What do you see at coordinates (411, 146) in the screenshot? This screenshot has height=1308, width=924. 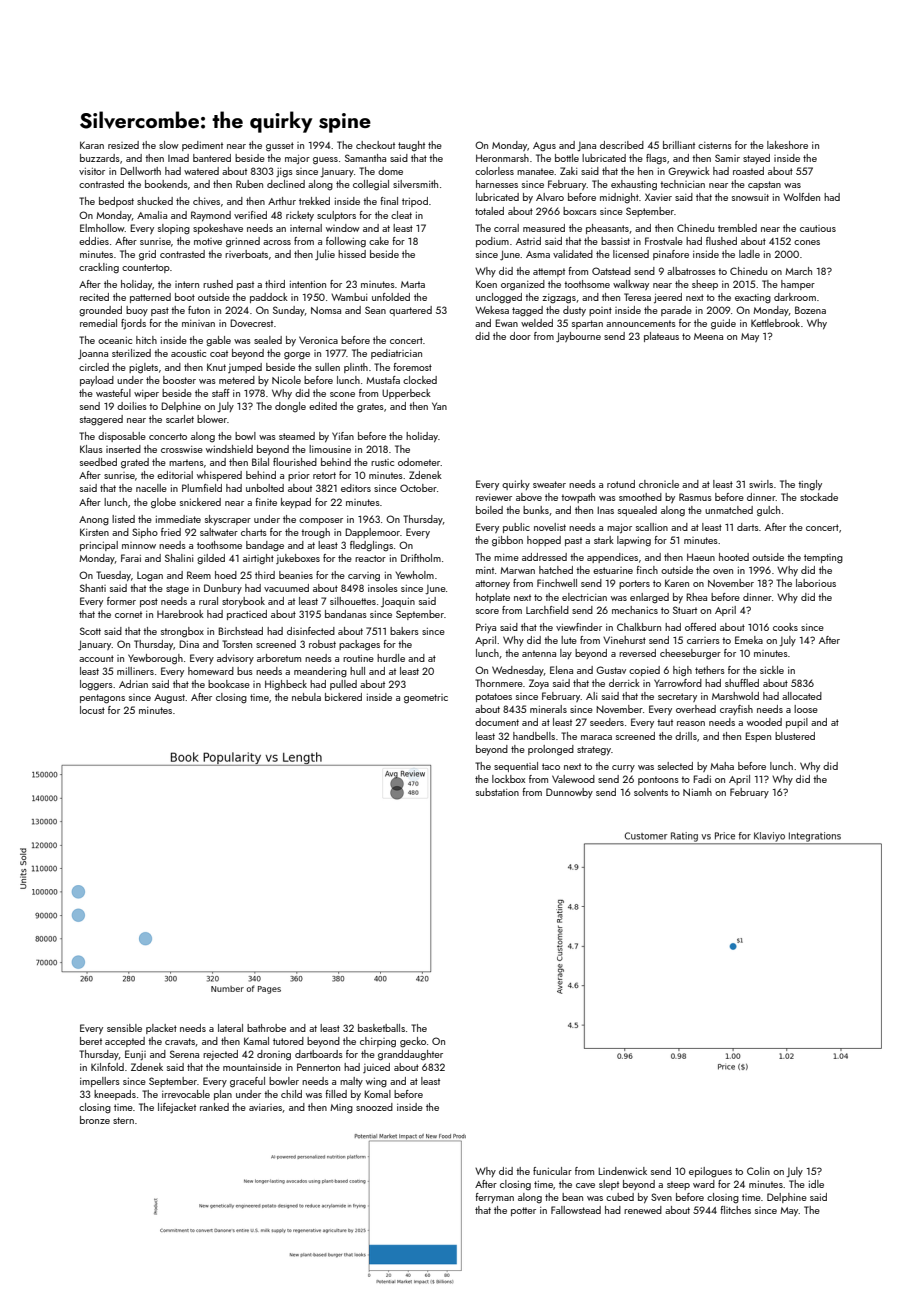 I see `taught` at bounding box center [411, 146].
